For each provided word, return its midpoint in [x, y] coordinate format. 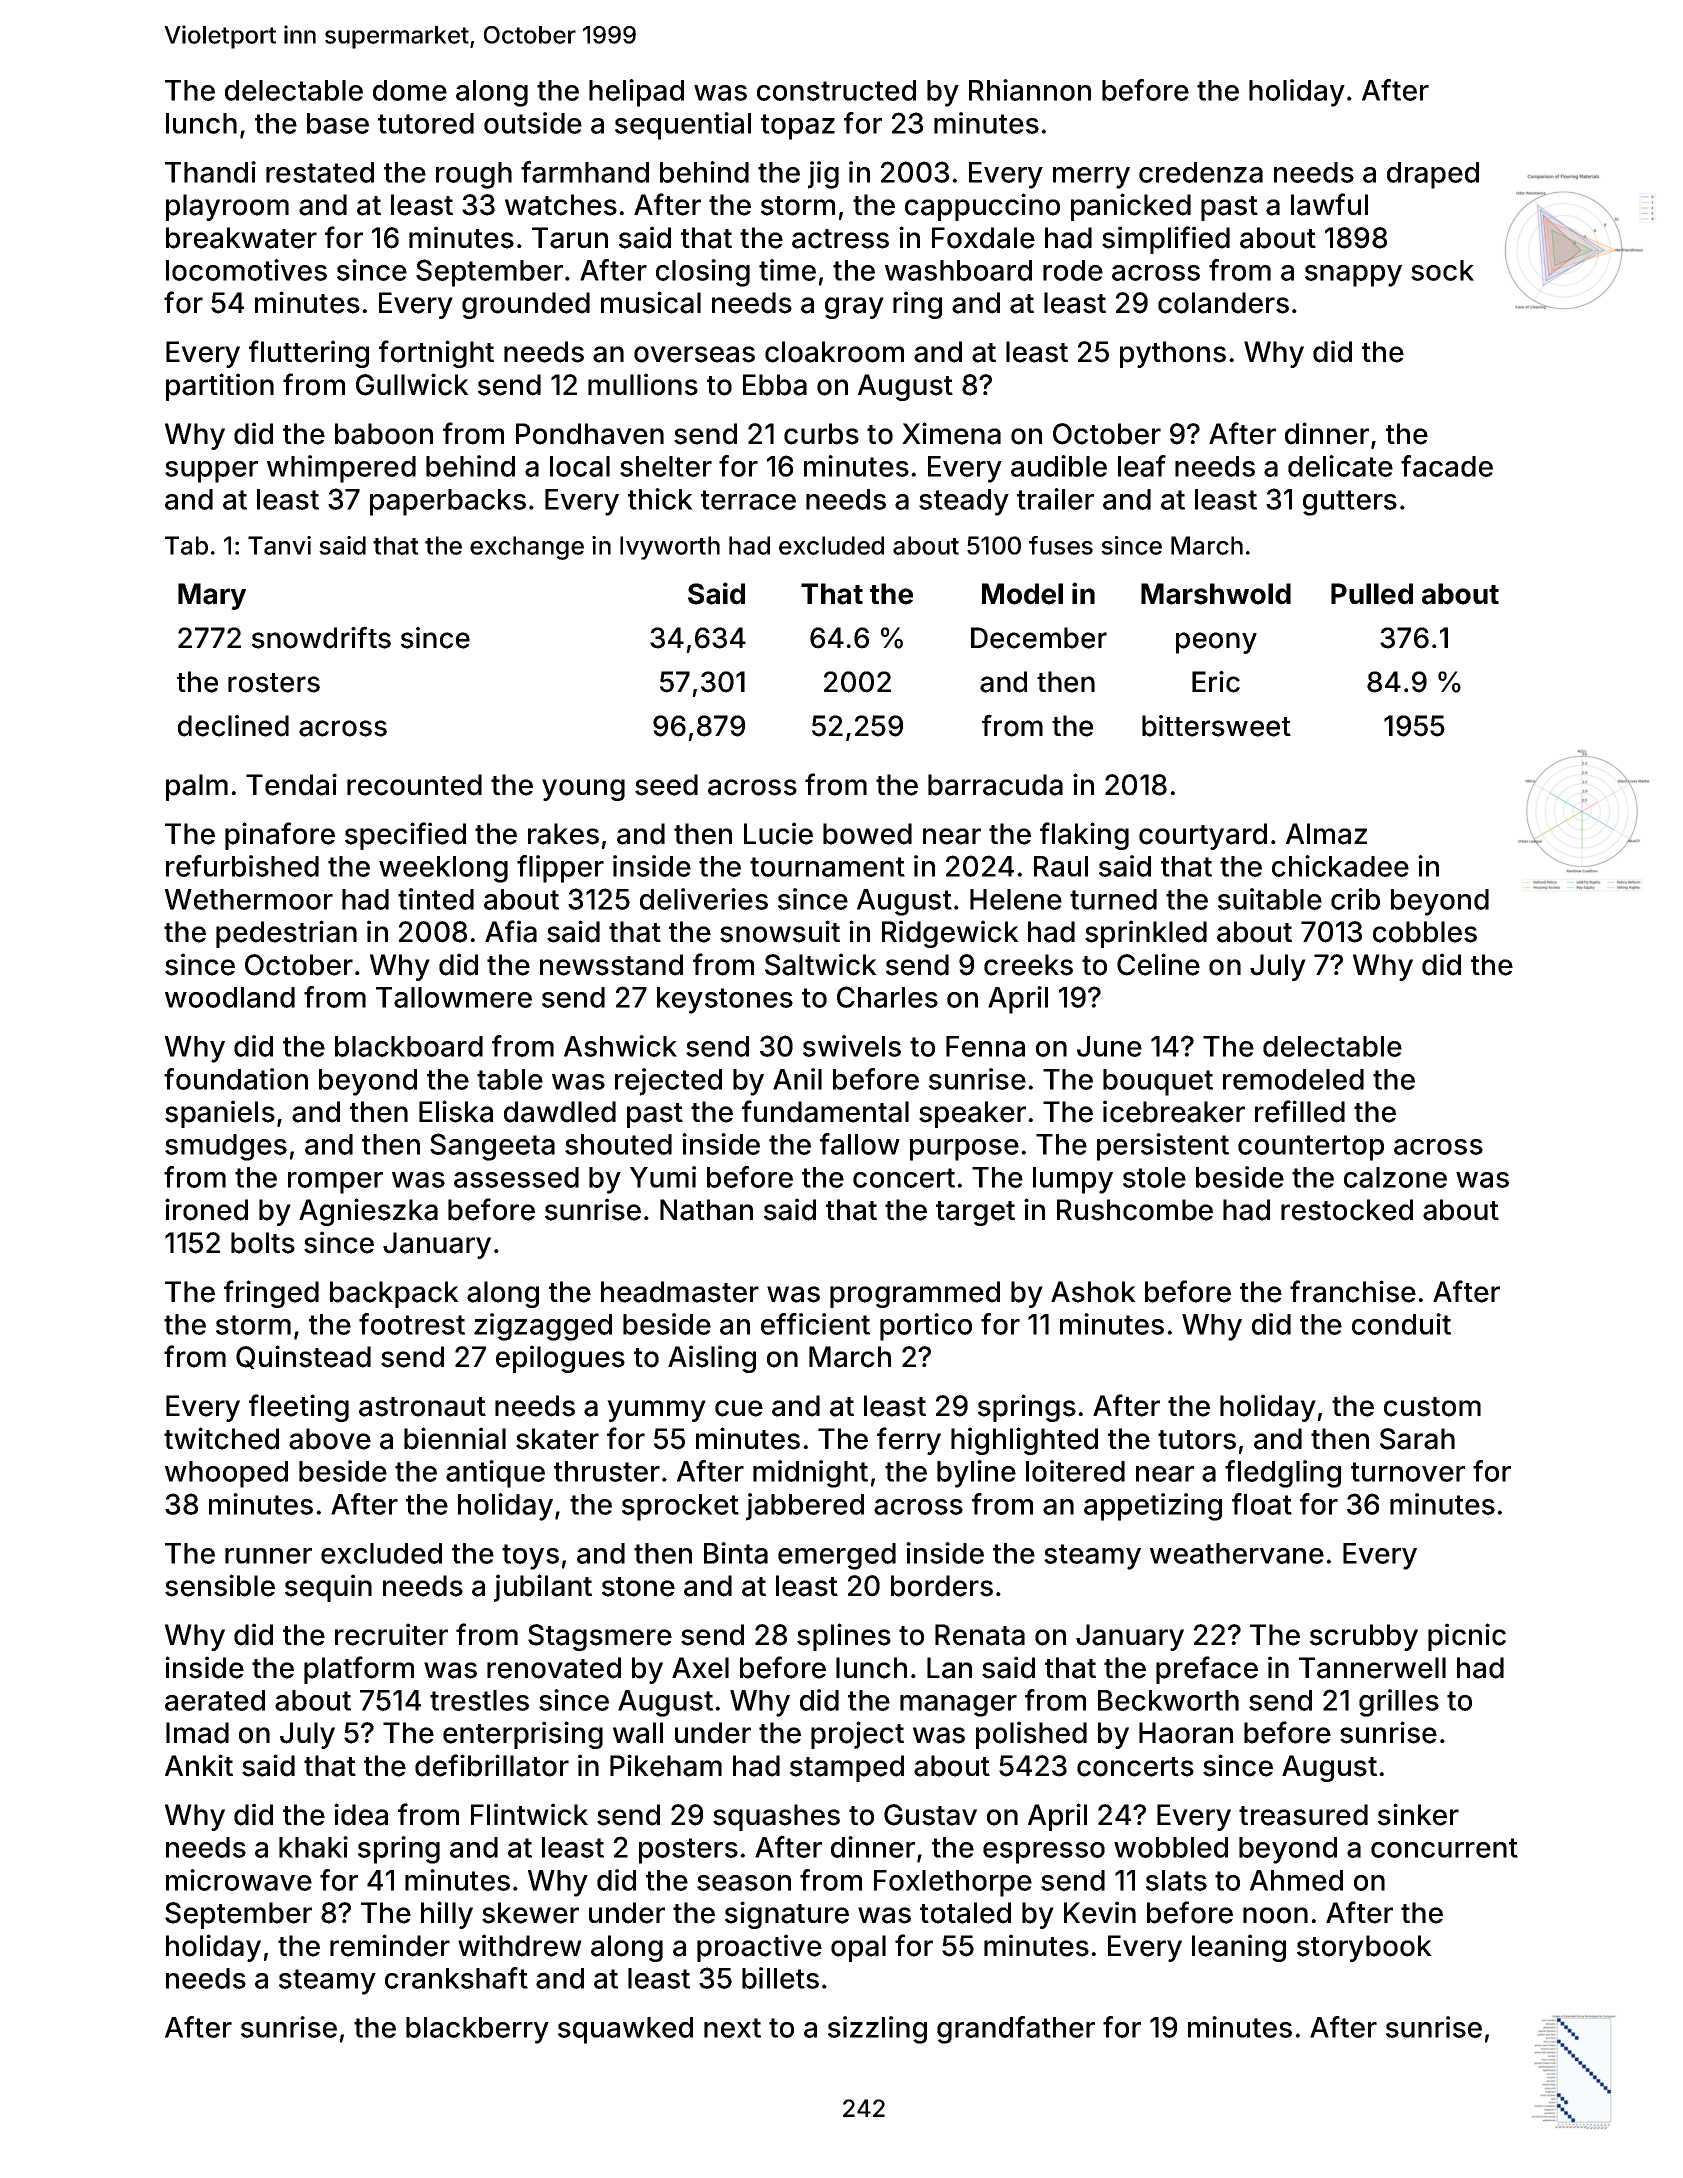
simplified [1166, 240]
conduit [1401, 1324]
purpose [964, 1150]
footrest [412, 1324]
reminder [390, 1945]
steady [964, 502]
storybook [1364, 1948]
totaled [965, 1913]
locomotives [246, 270]
